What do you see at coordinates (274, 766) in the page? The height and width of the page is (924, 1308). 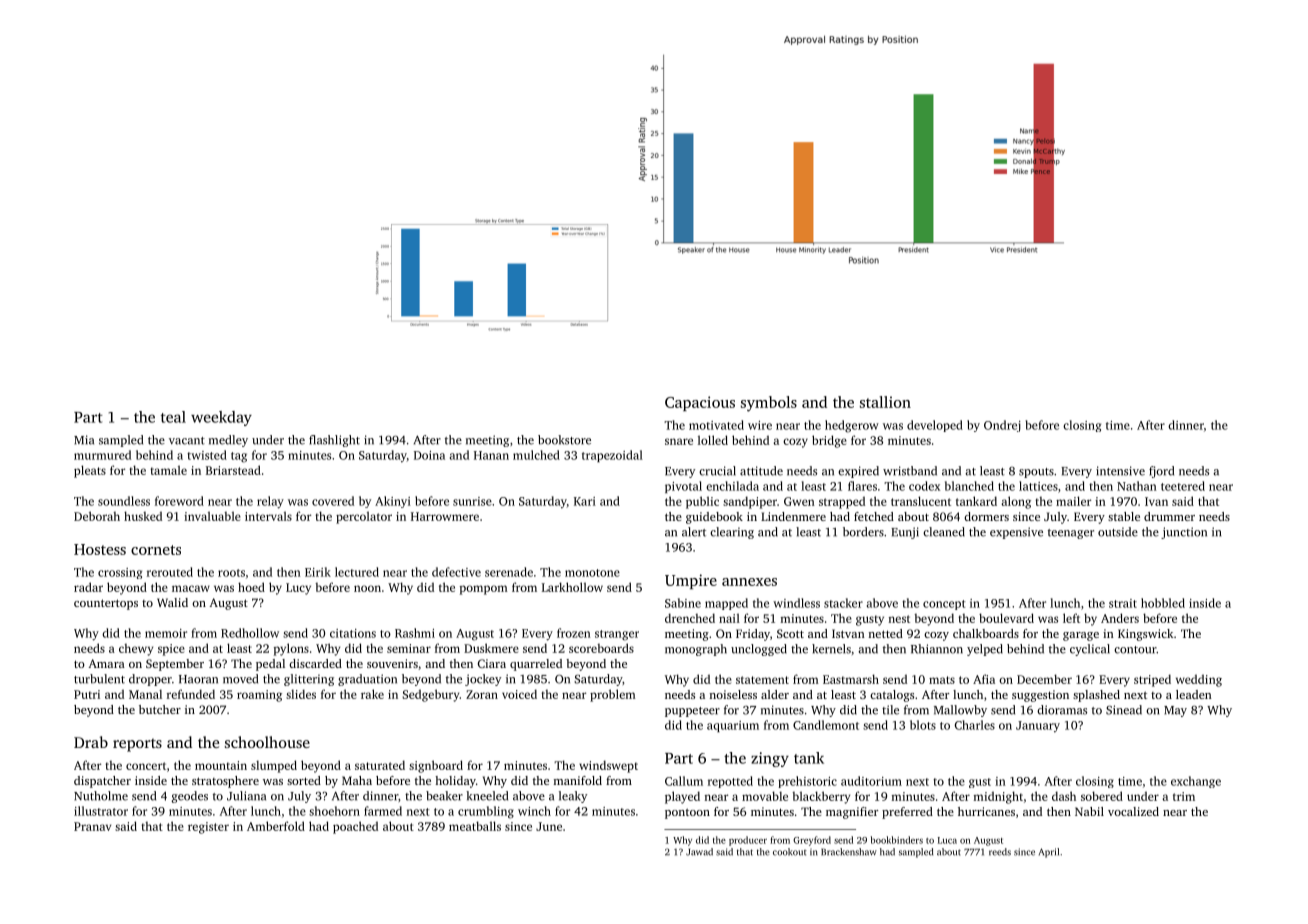 I see `slumped` at bounding box center [274, 766].
